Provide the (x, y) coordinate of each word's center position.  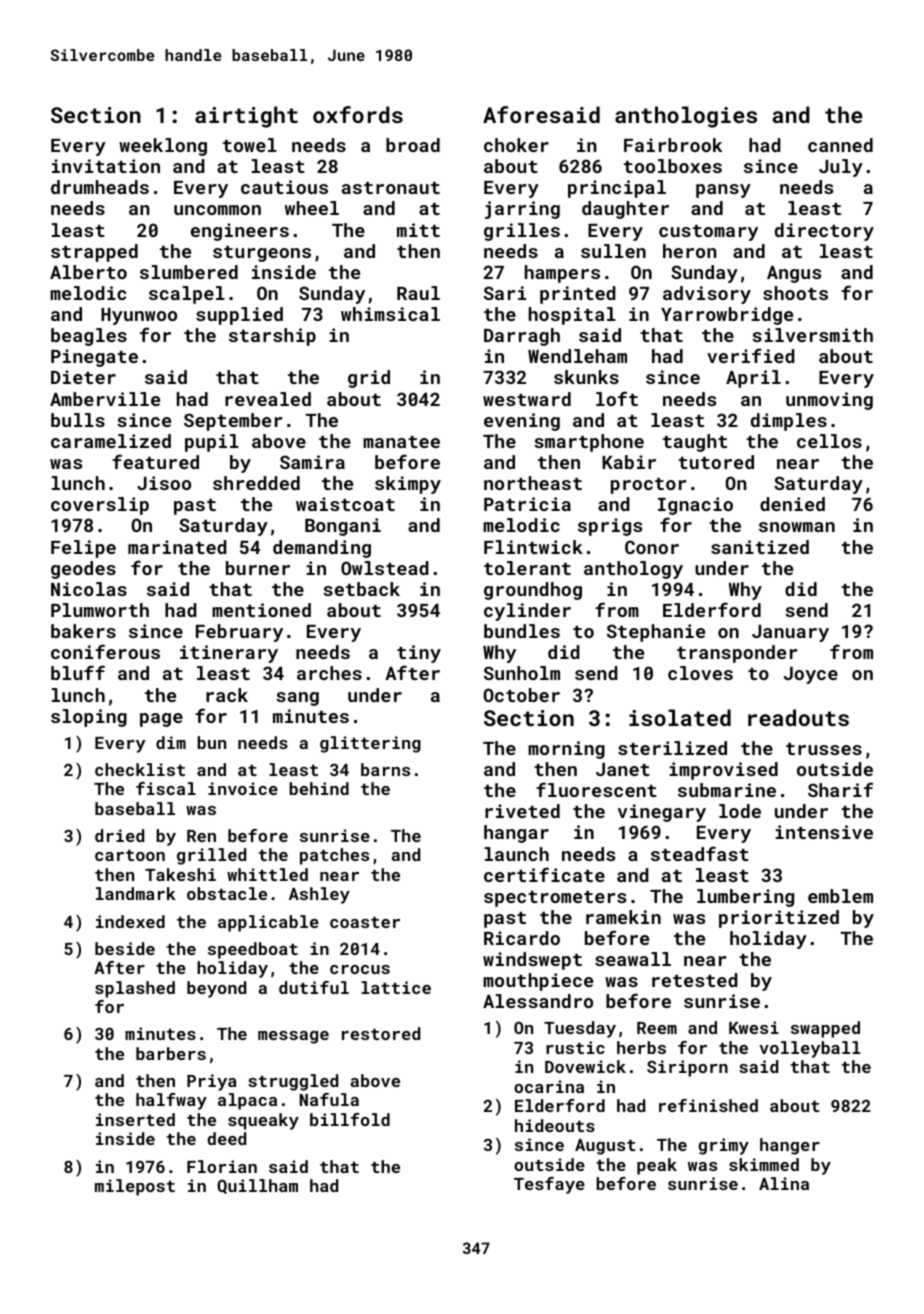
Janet (623, 769)
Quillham (257, 1186)
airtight (246, 117)
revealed (268, 399)
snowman (797, 527)
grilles (522, 232)
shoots (795, 293)
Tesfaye (549, 1185)
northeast (533, 483)
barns (385, 769)
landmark (136, 893)
